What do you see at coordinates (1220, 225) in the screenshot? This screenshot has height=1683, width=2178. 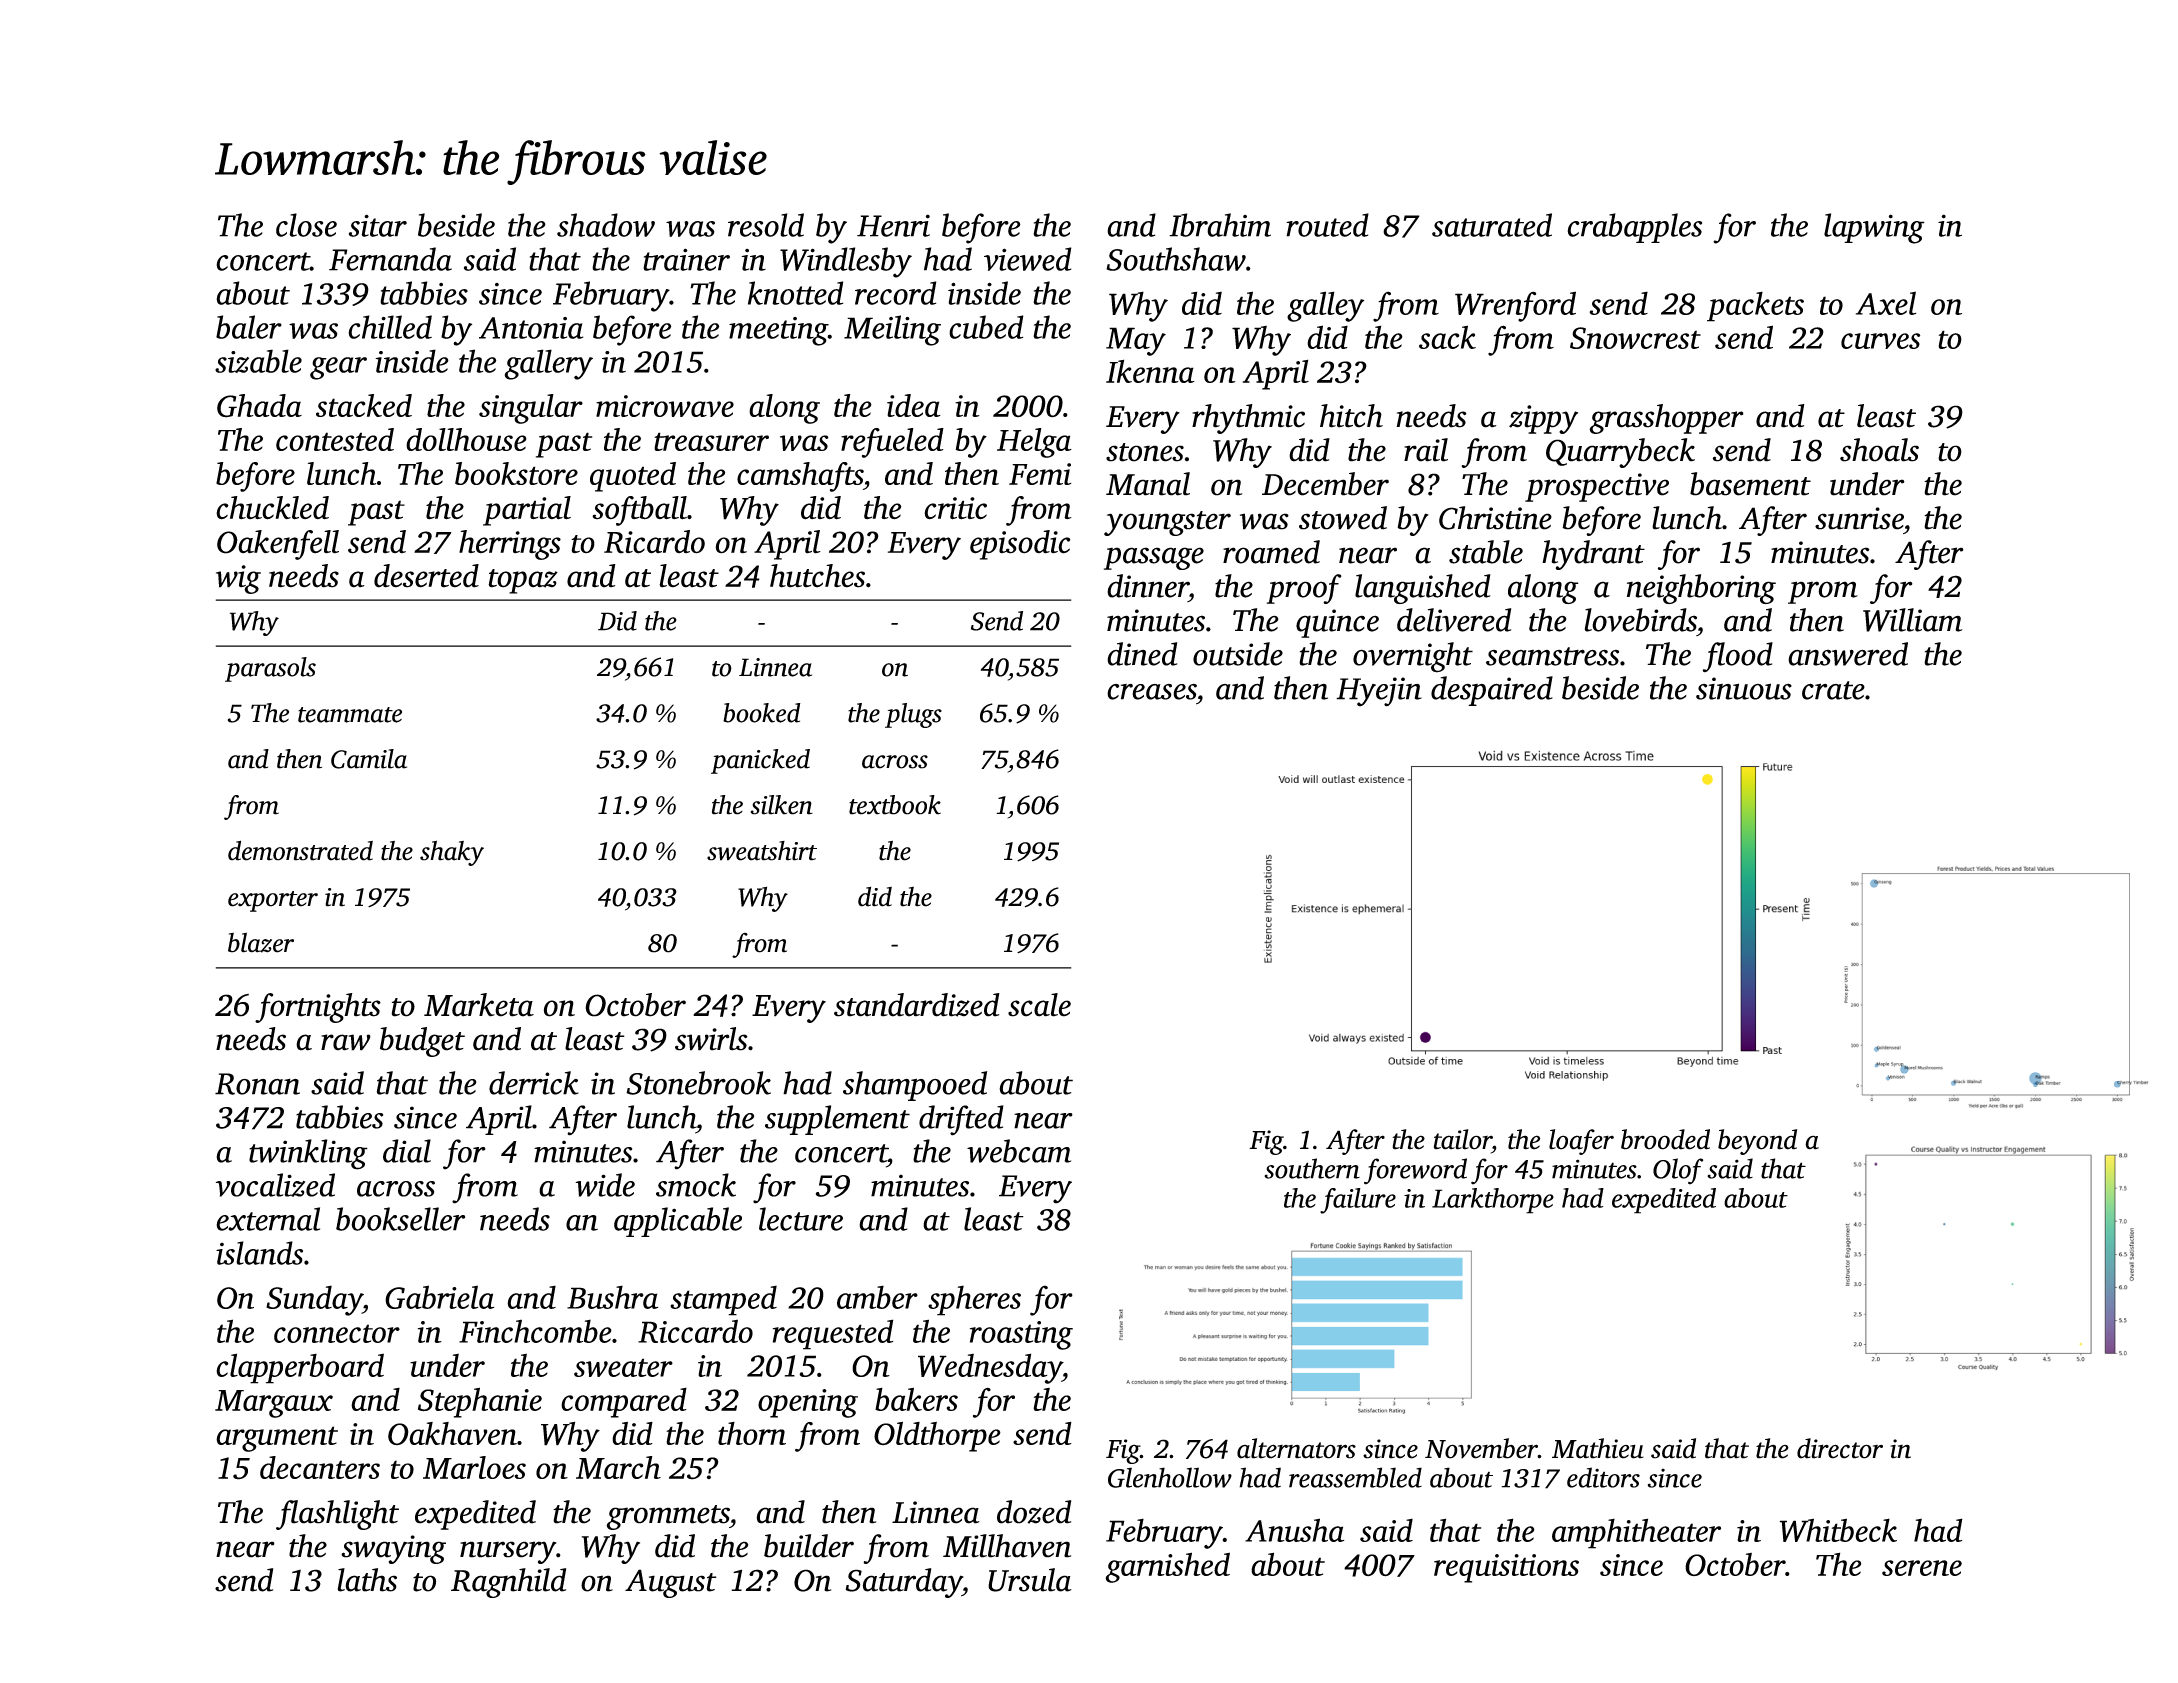 I see `Ibrahim` at bounding box center [1220, 225].
